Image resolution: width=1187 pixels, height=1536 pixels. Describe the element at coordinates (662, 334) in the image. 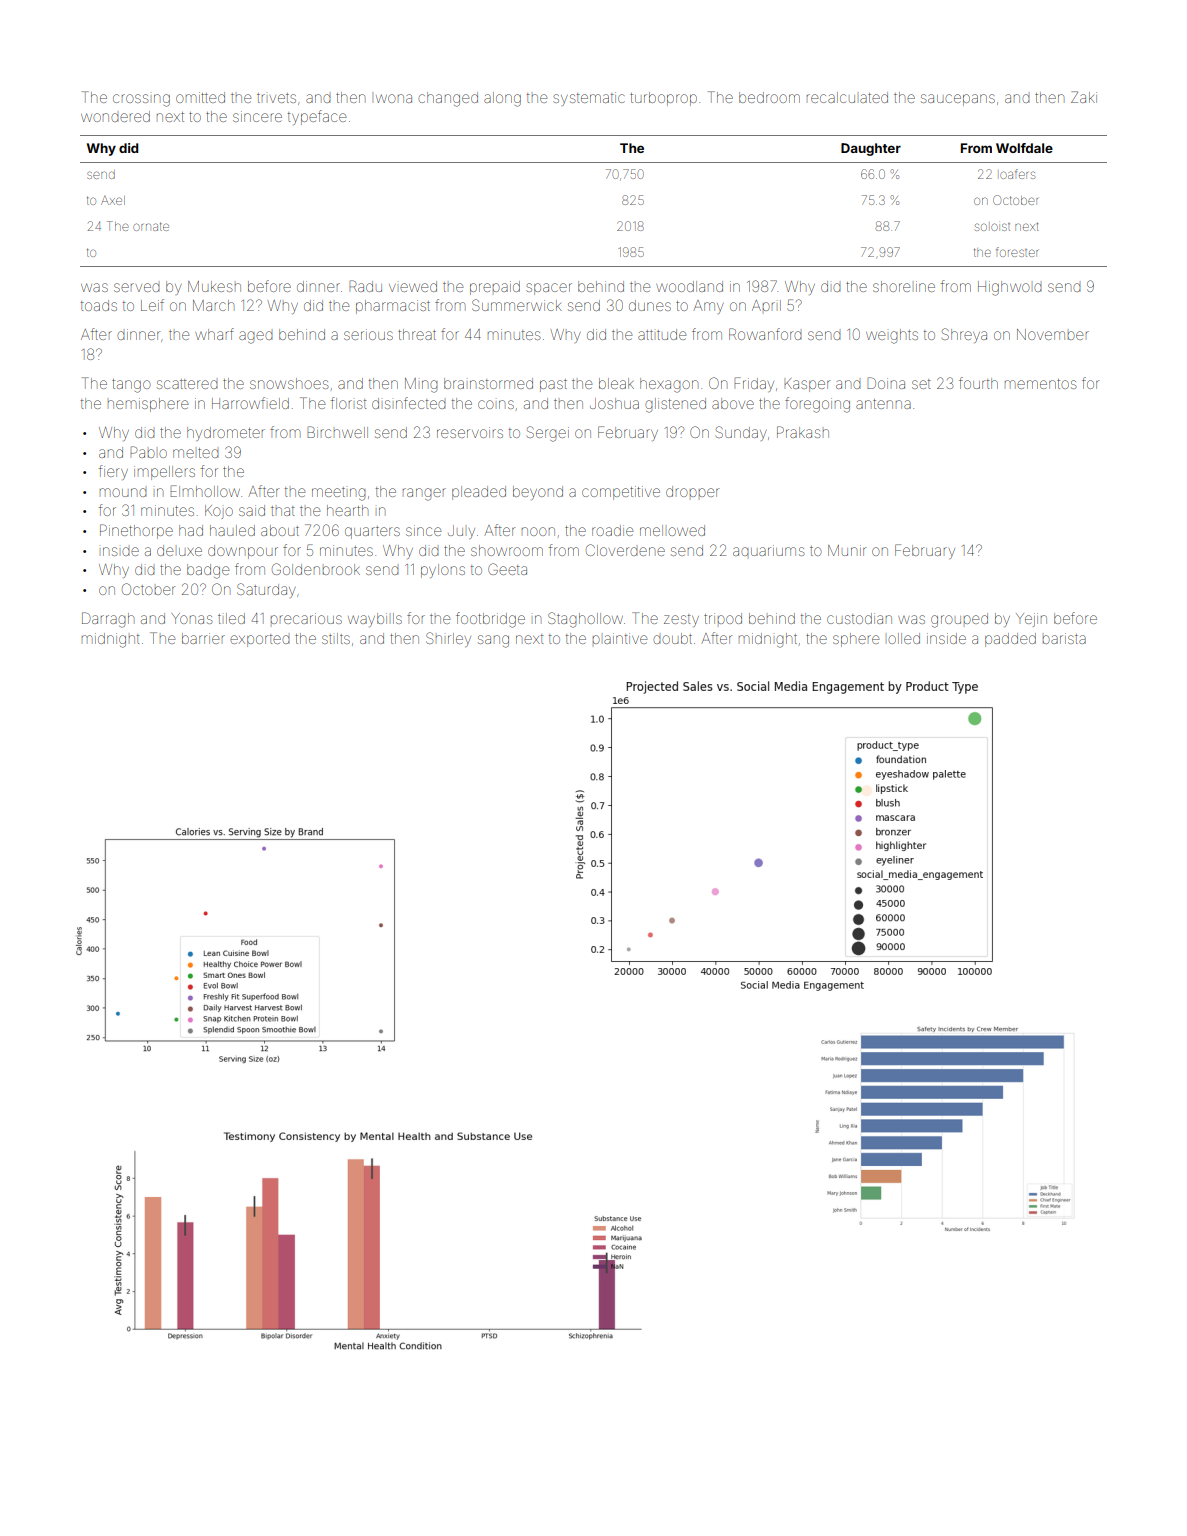

I see `attitude` at that location.
